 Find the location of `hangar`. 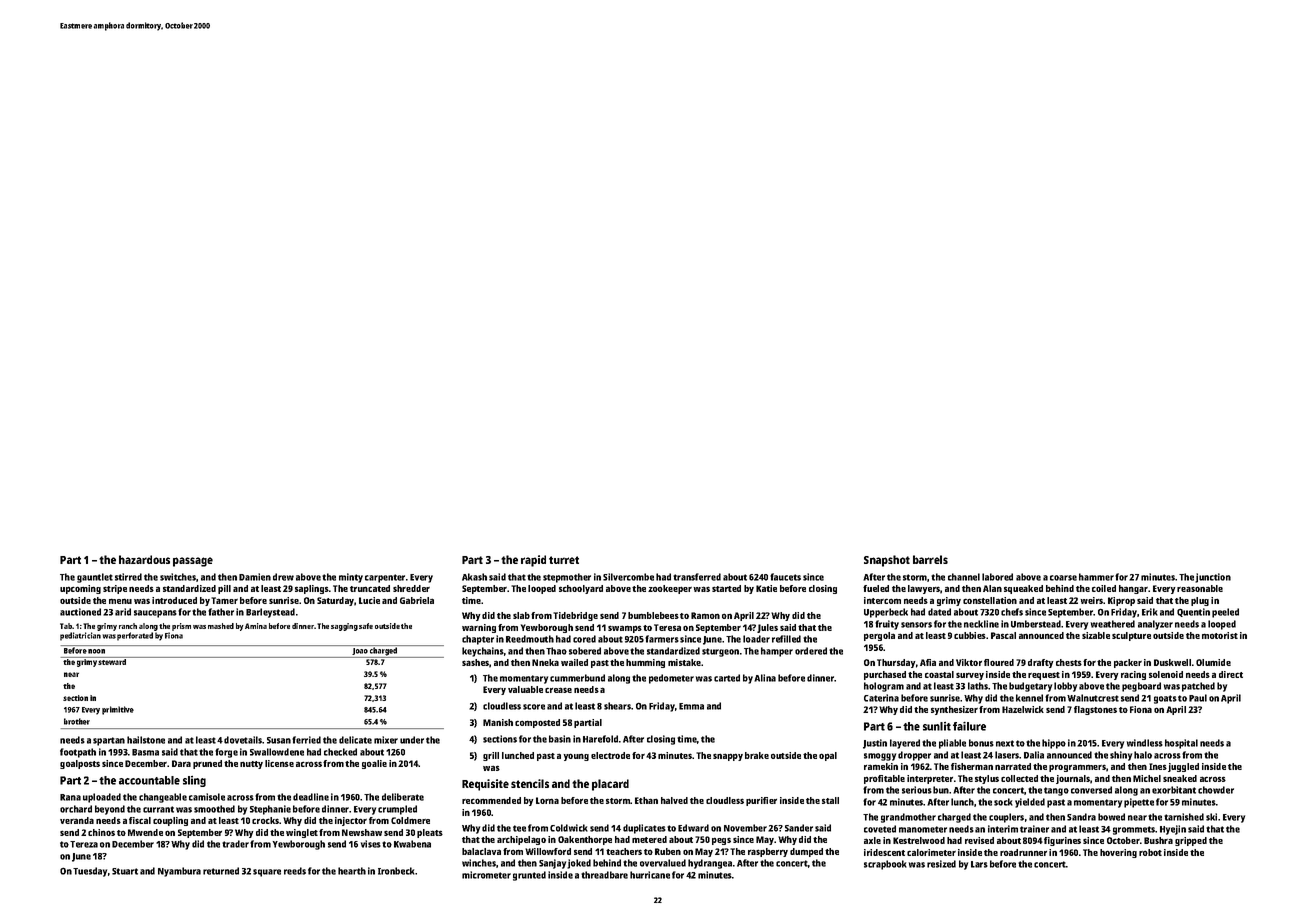

hangar is located at coordinates (1133, 589).
